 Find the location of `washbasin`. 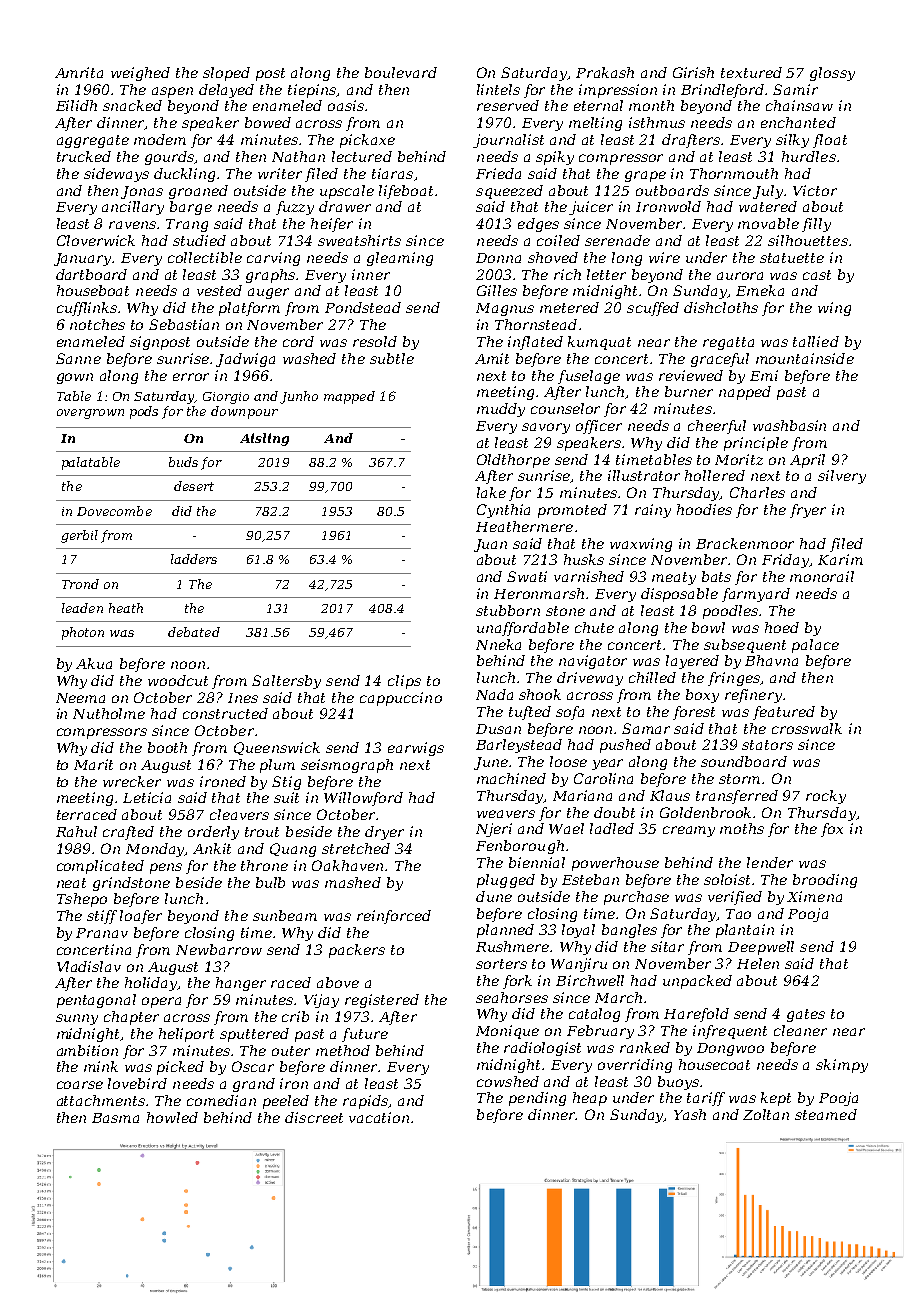

washbasin is located at coordinates (789, 425).
